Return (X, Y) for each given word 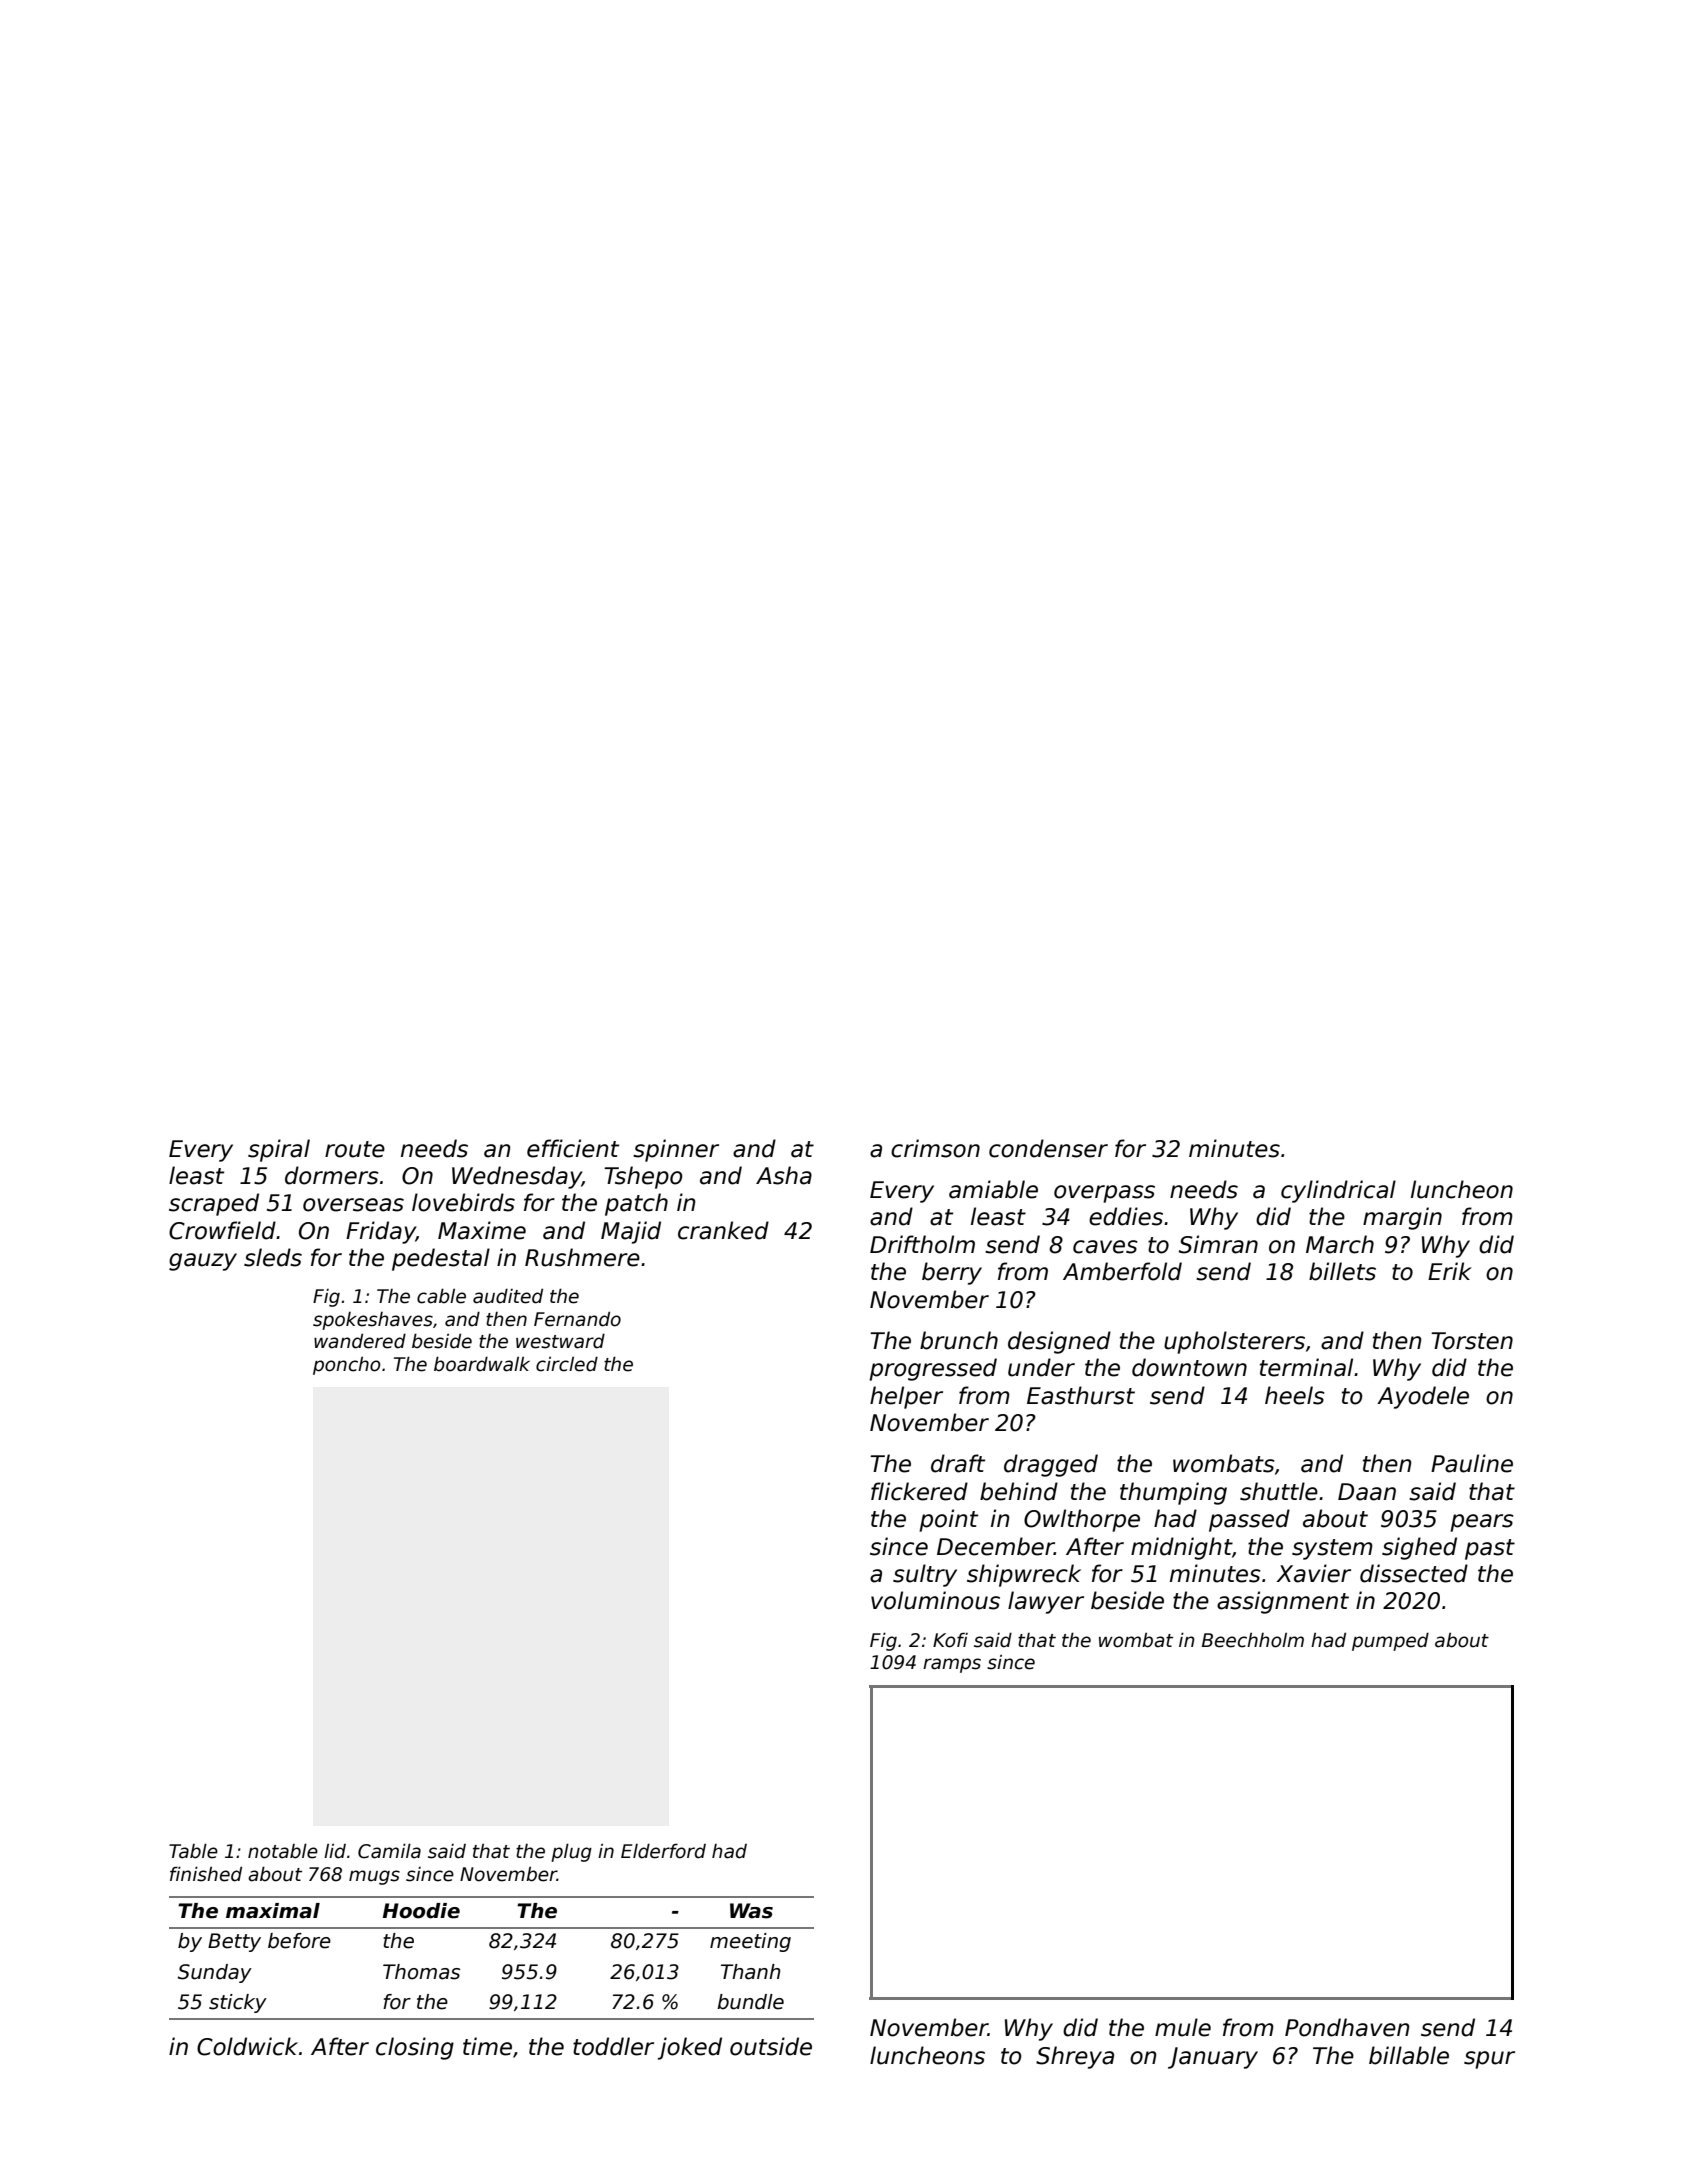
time (487, 2046)
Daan (1367, 1492)
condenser (1048, 1148)
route (355, 1149)
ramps (952, 1665)
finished (206, 1874)
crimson (935, 1148)
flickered (919, 1491)
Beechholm (1253, 1640)
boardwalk (482, 1364)
